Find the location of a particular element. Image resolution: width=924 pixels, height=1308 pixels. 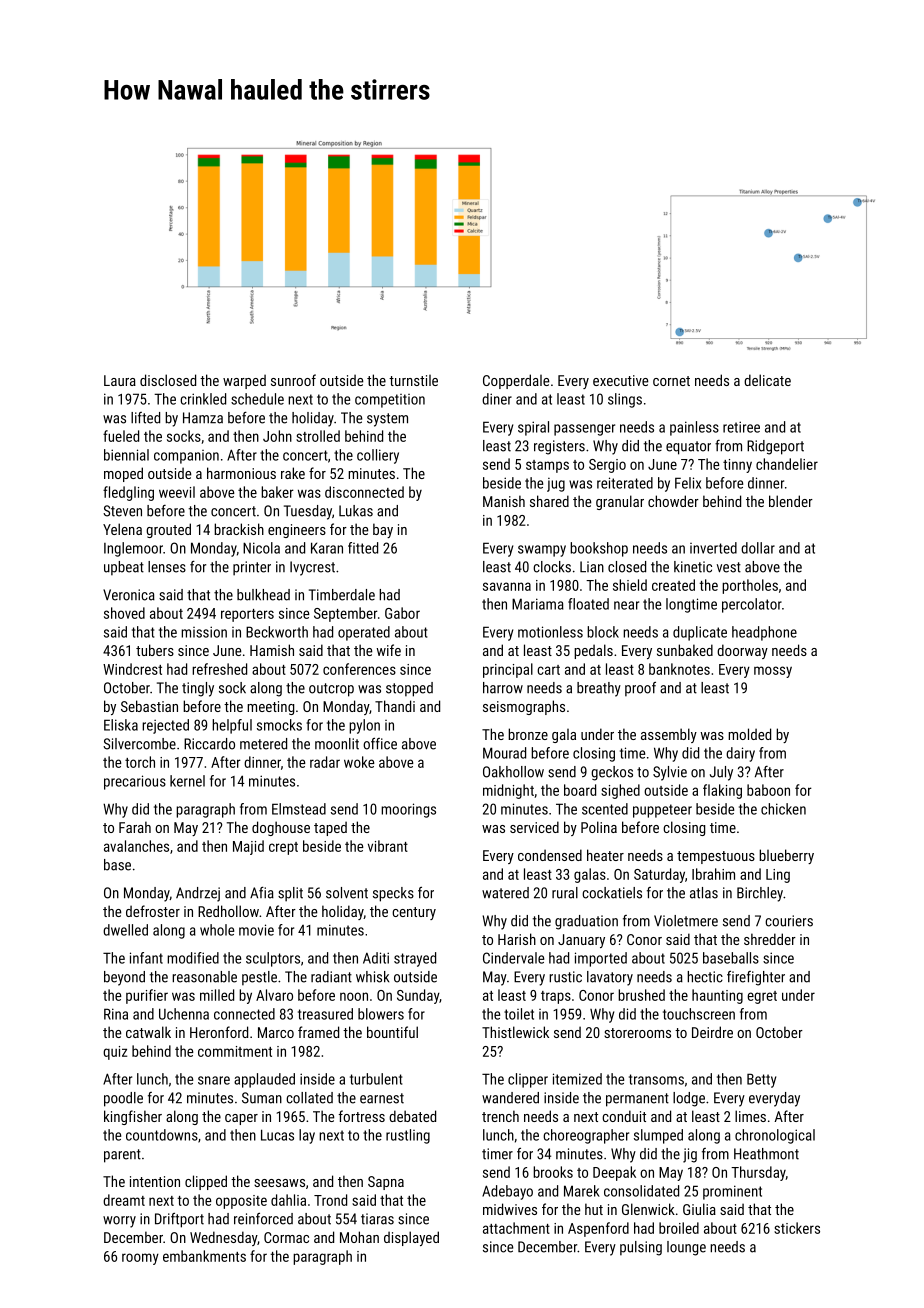

serviced is located at coordinates (534, 827).
